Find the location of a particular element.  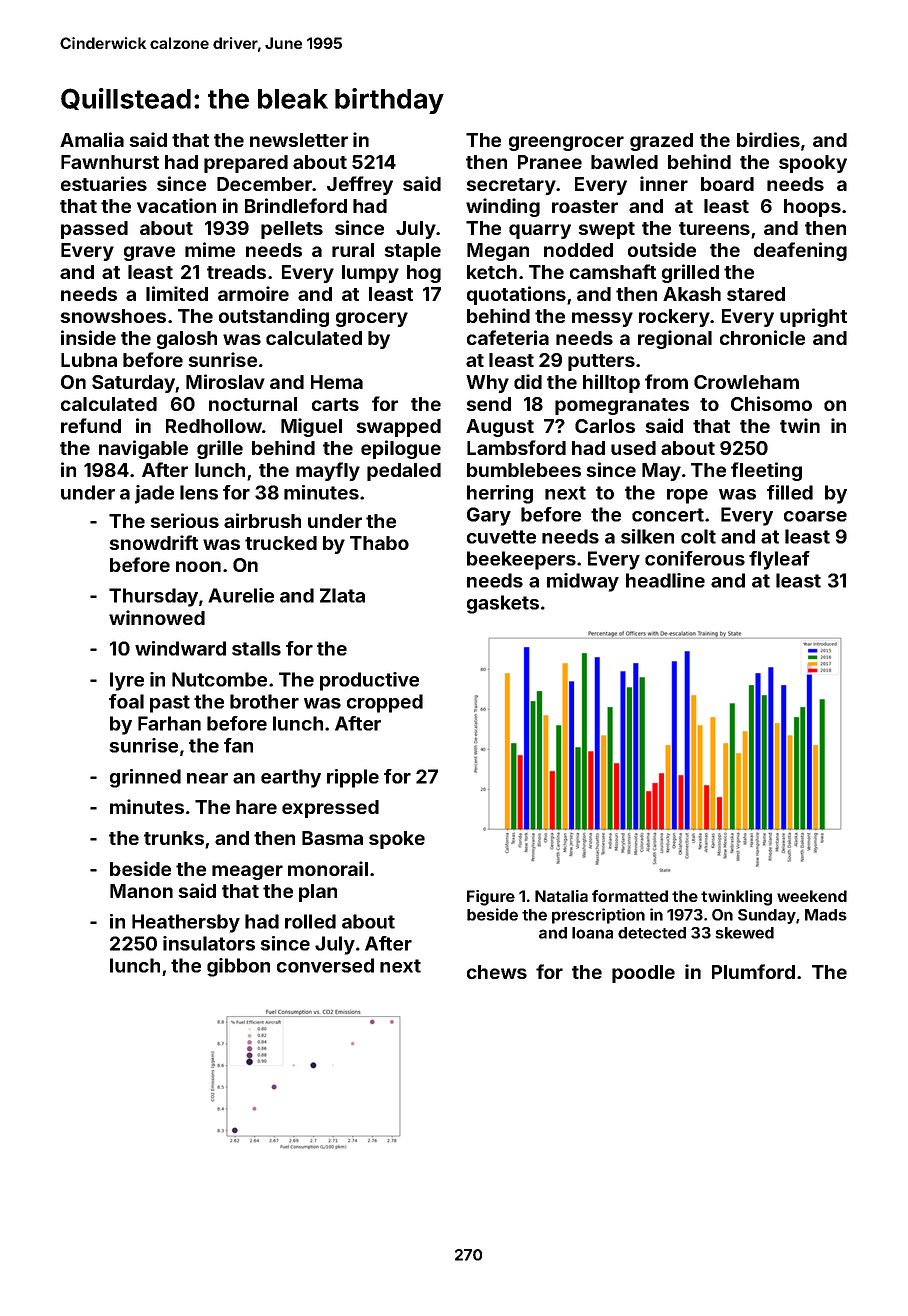

lumpy is located at coordinates (370, 274).
